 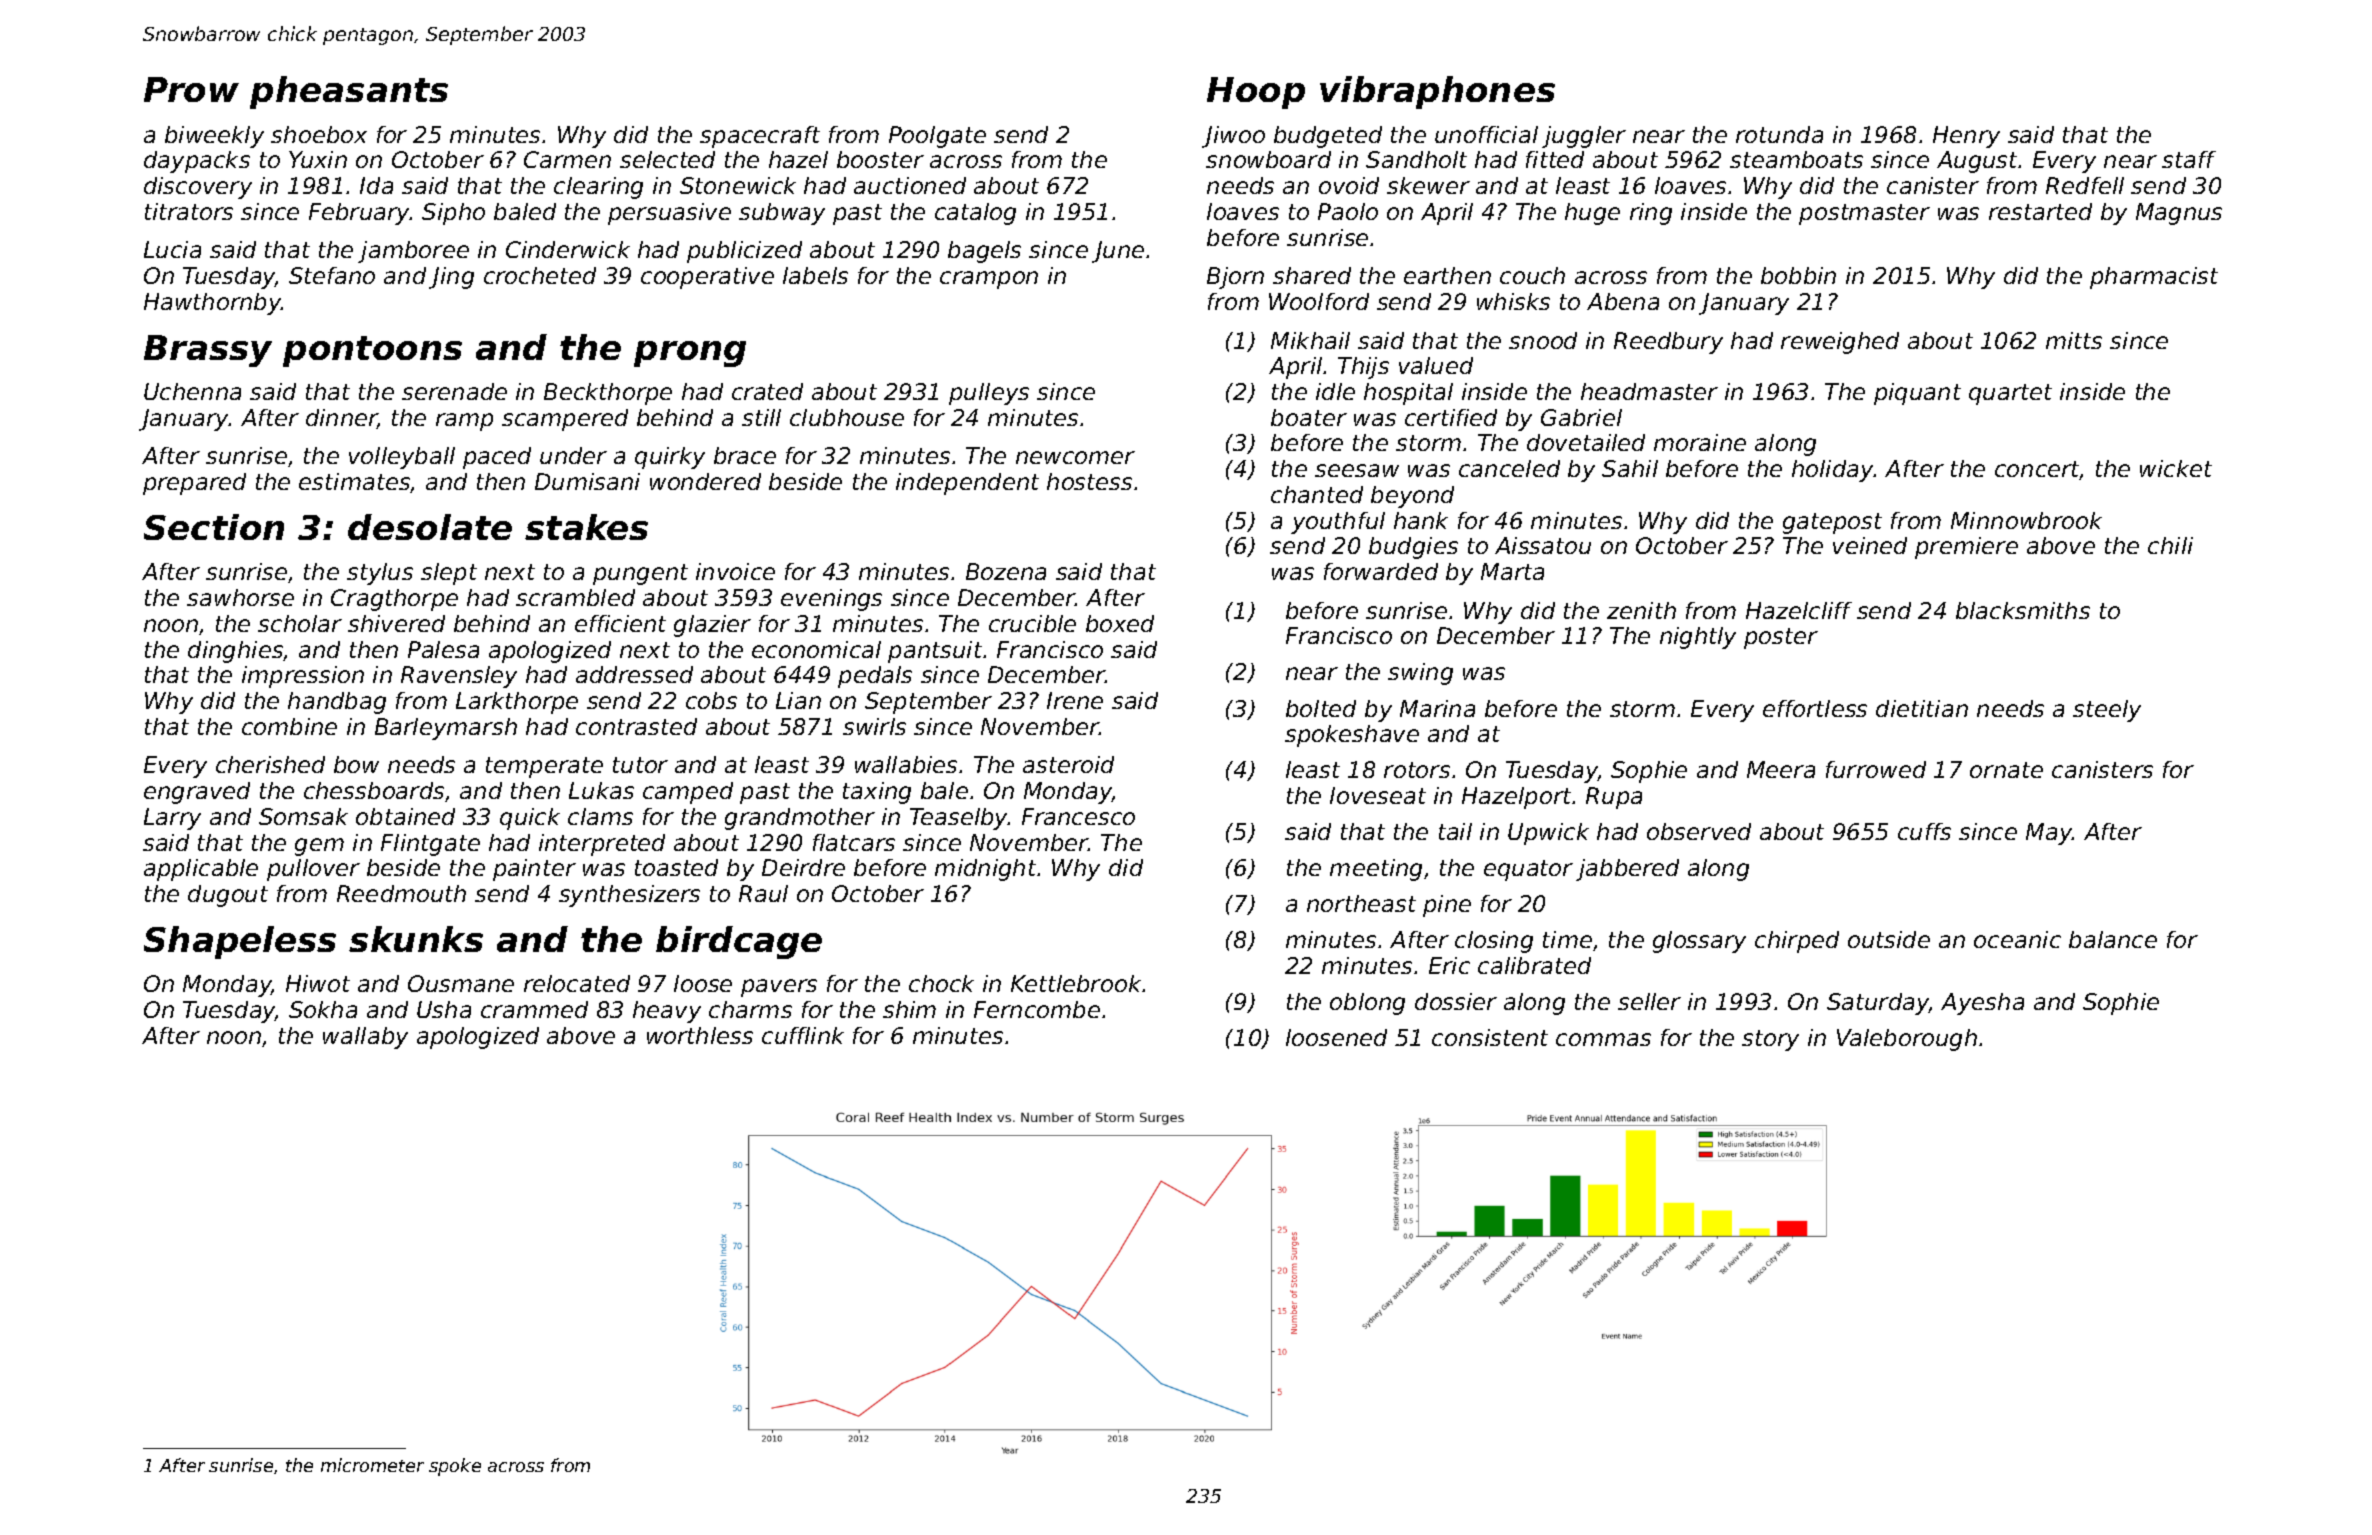 I want to click on Valeborough, so click(x=1907, y=1040).
